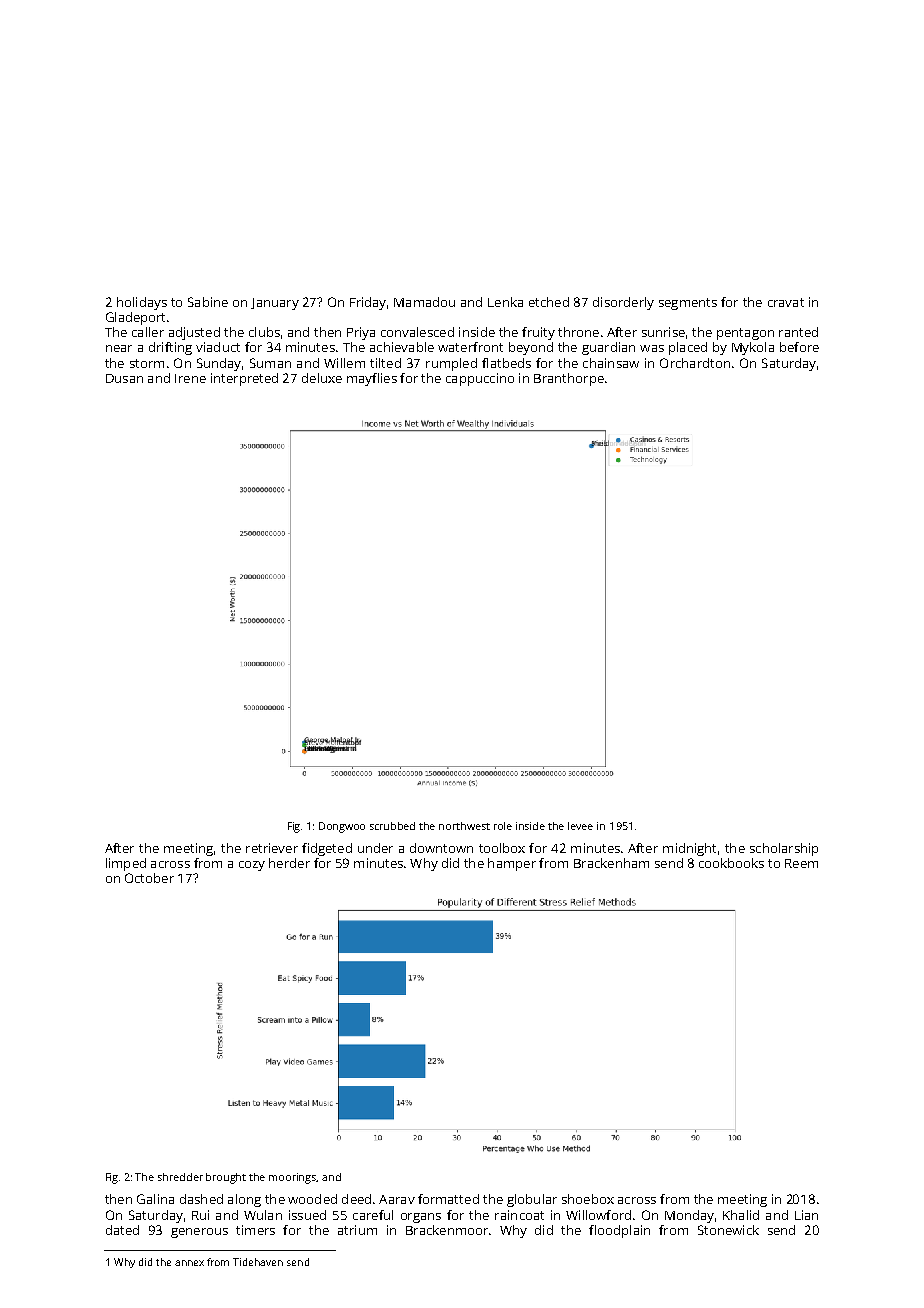 This screenshot has width=924, height=1308. What do you see at coordinates (124, 378) in the screenshot?
I see `Dusan` at bounding box center [124, 378].
